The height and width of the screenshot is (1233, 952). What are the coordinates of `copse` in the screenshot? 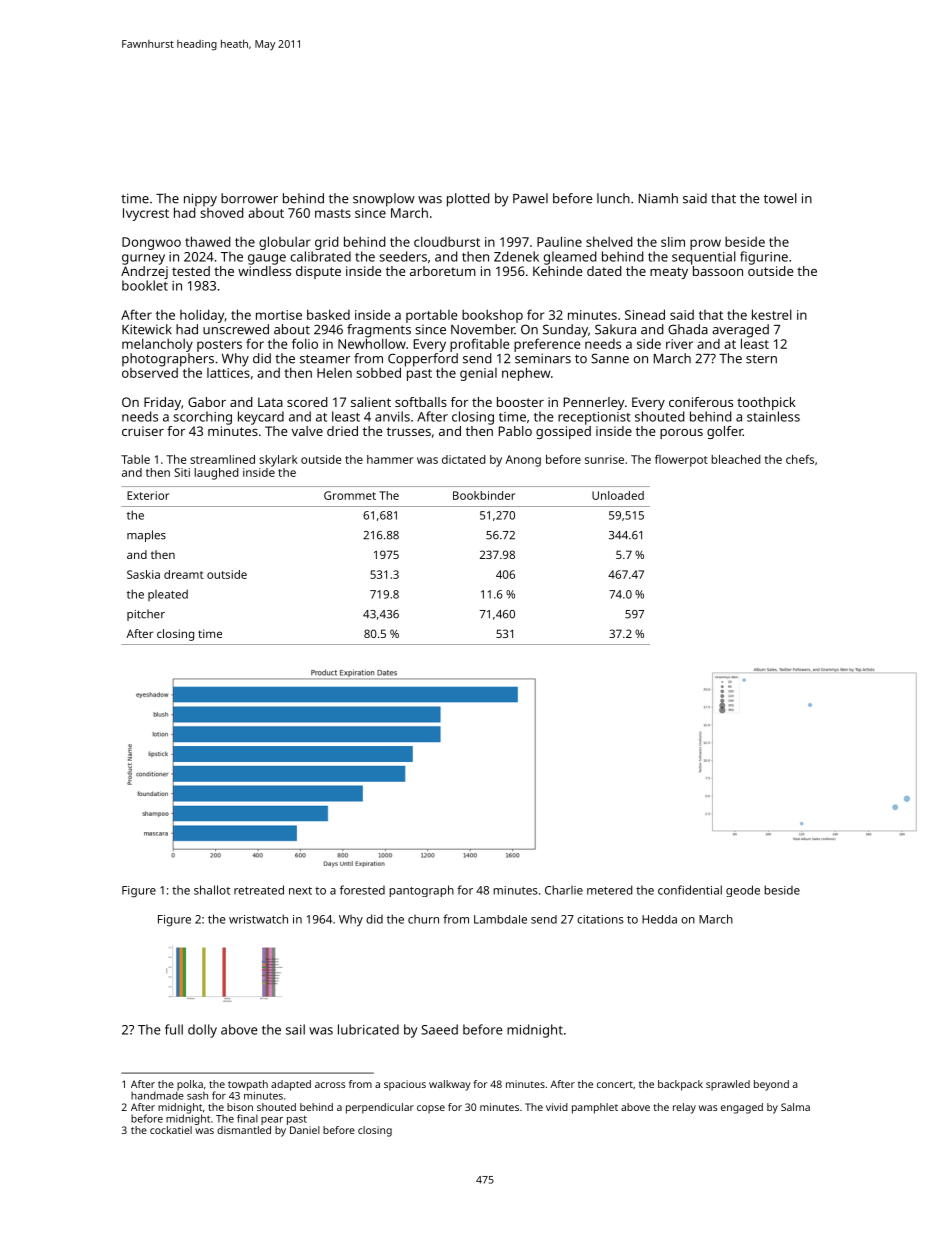 It's located at (431, 1109).
